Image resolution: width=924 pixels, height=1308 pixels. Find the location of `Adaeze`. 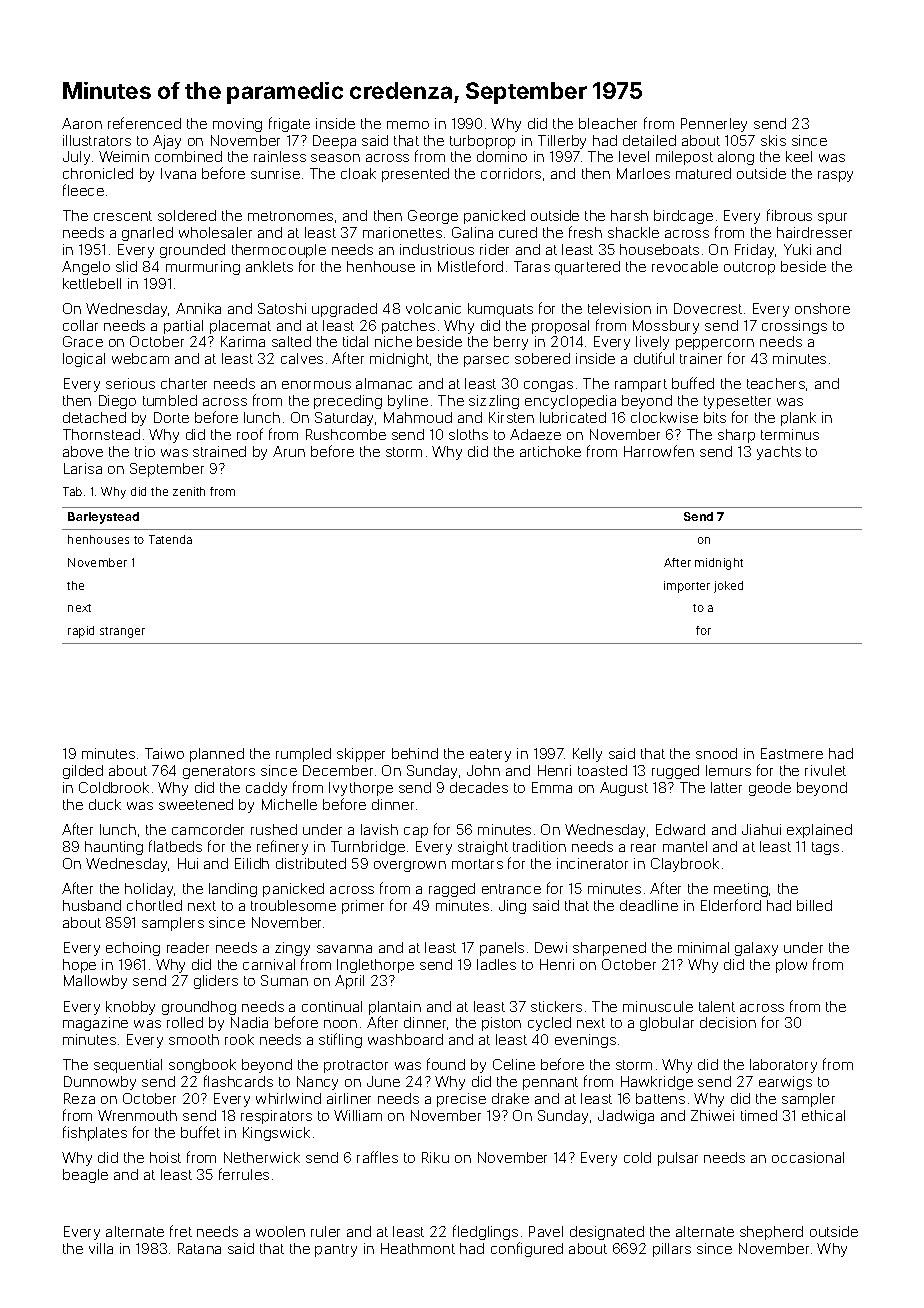

Adaeze is located at coordinates (535, 434).
